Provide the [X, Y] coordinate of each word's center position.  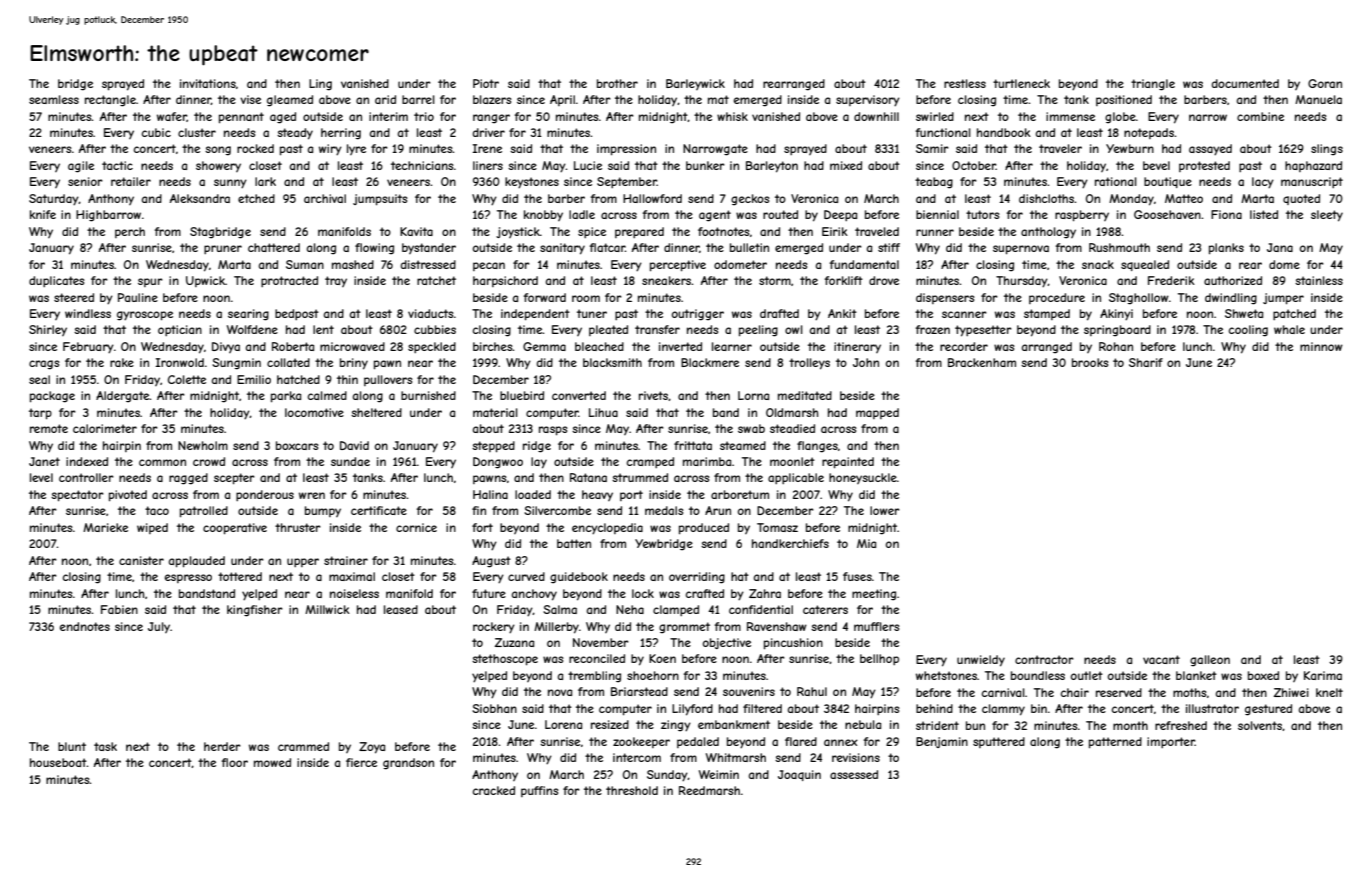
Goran [1325, 83]
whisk [732, 116]
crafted [705, 593]
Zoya [372, 748]
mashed [353, 264]
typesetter [983, 331]
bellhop [879, 659]
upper [303, 562]
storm [775, 280]
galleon [1210, 661]
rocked [255, 148]
